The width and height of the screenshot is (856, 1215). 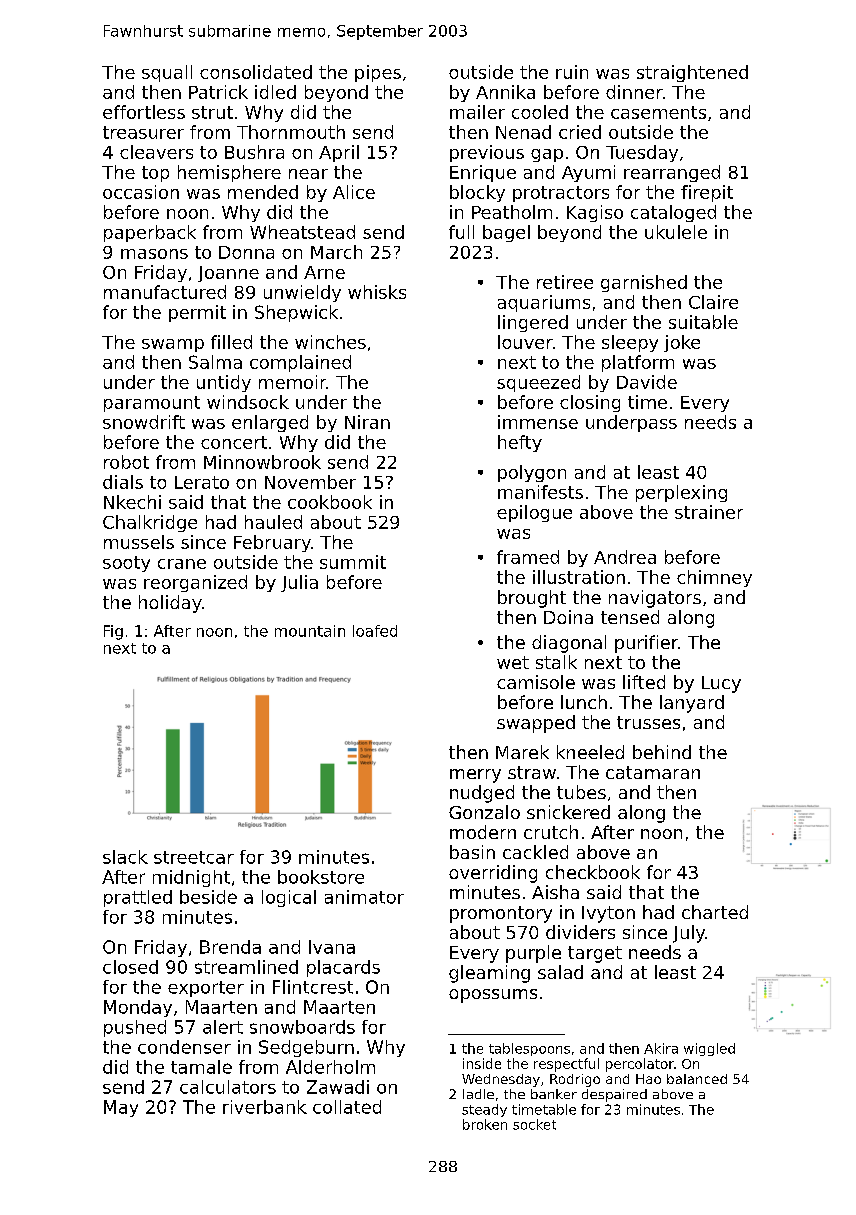 I want to click on consolidated, so click(x=256, y=72).
